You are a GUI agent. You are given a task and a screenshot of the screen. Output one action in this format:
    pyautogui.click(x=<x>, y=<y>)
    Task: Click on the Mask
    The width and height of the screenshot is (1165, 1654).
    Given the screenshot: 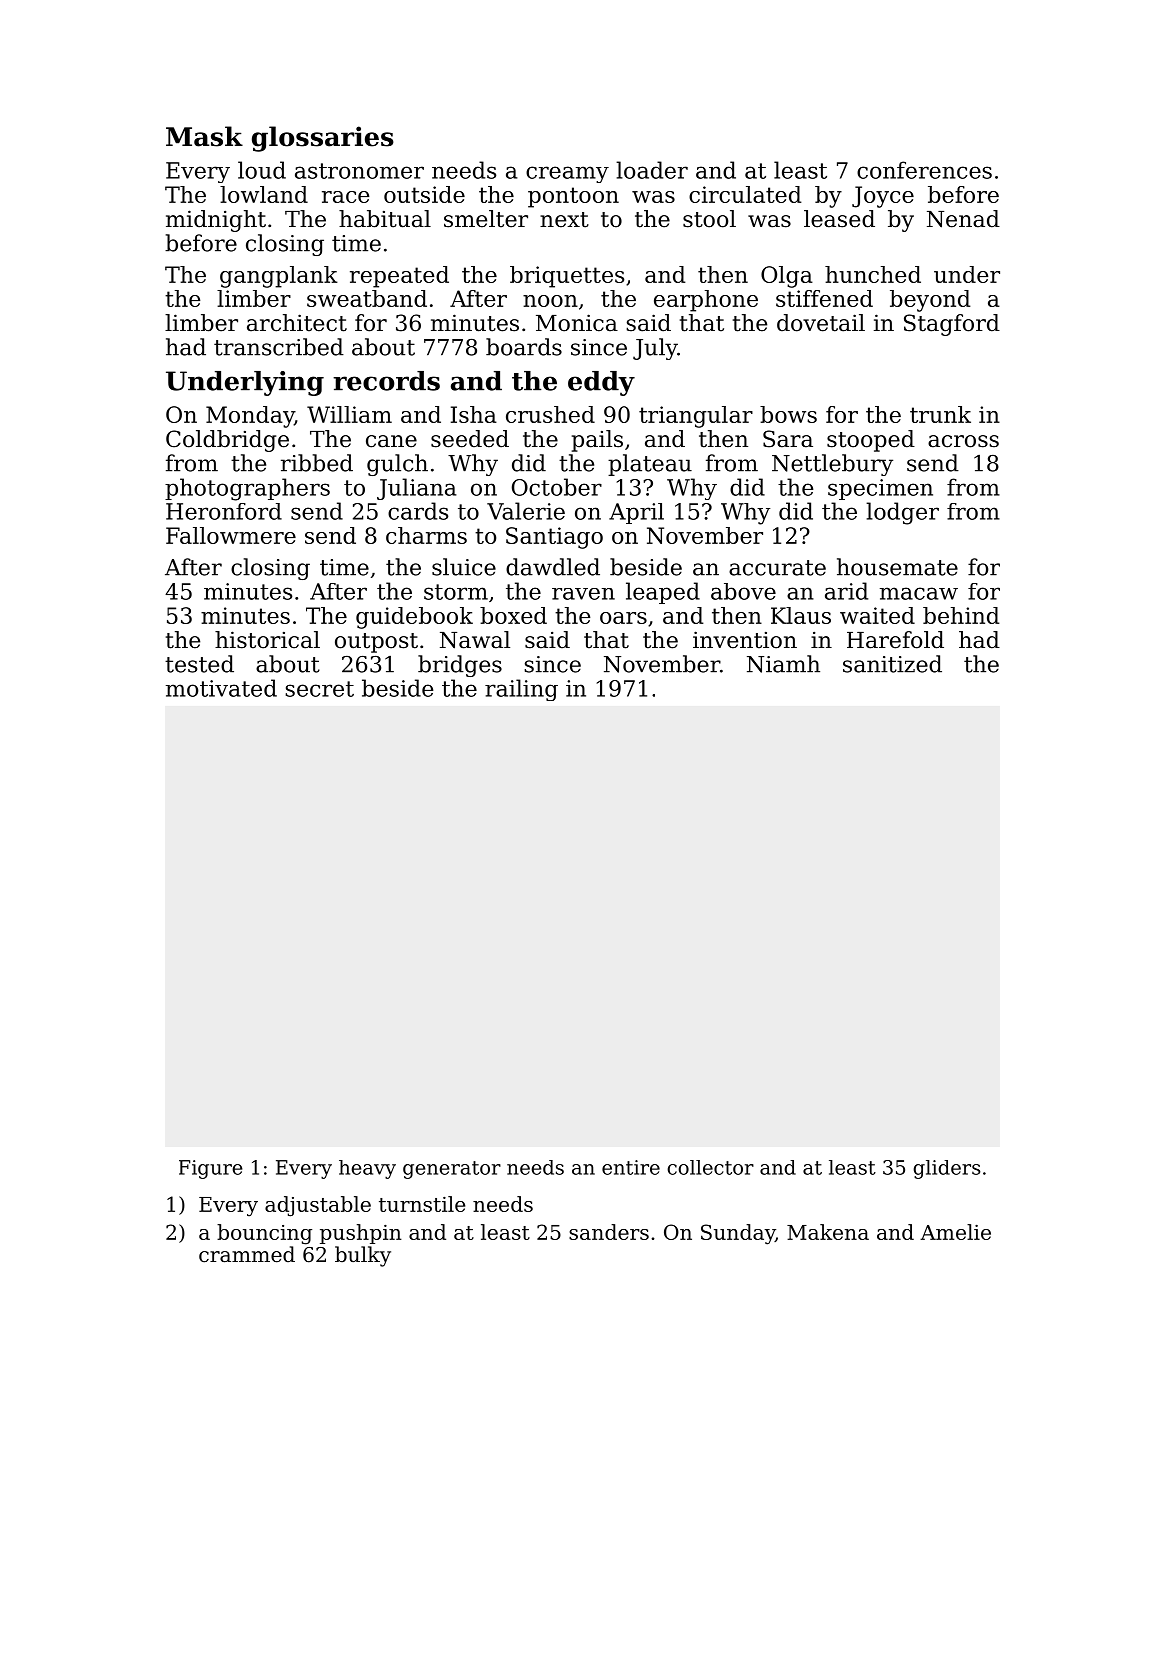 What is the action you would take?
    pyautogui.click(x=204, y=136)
